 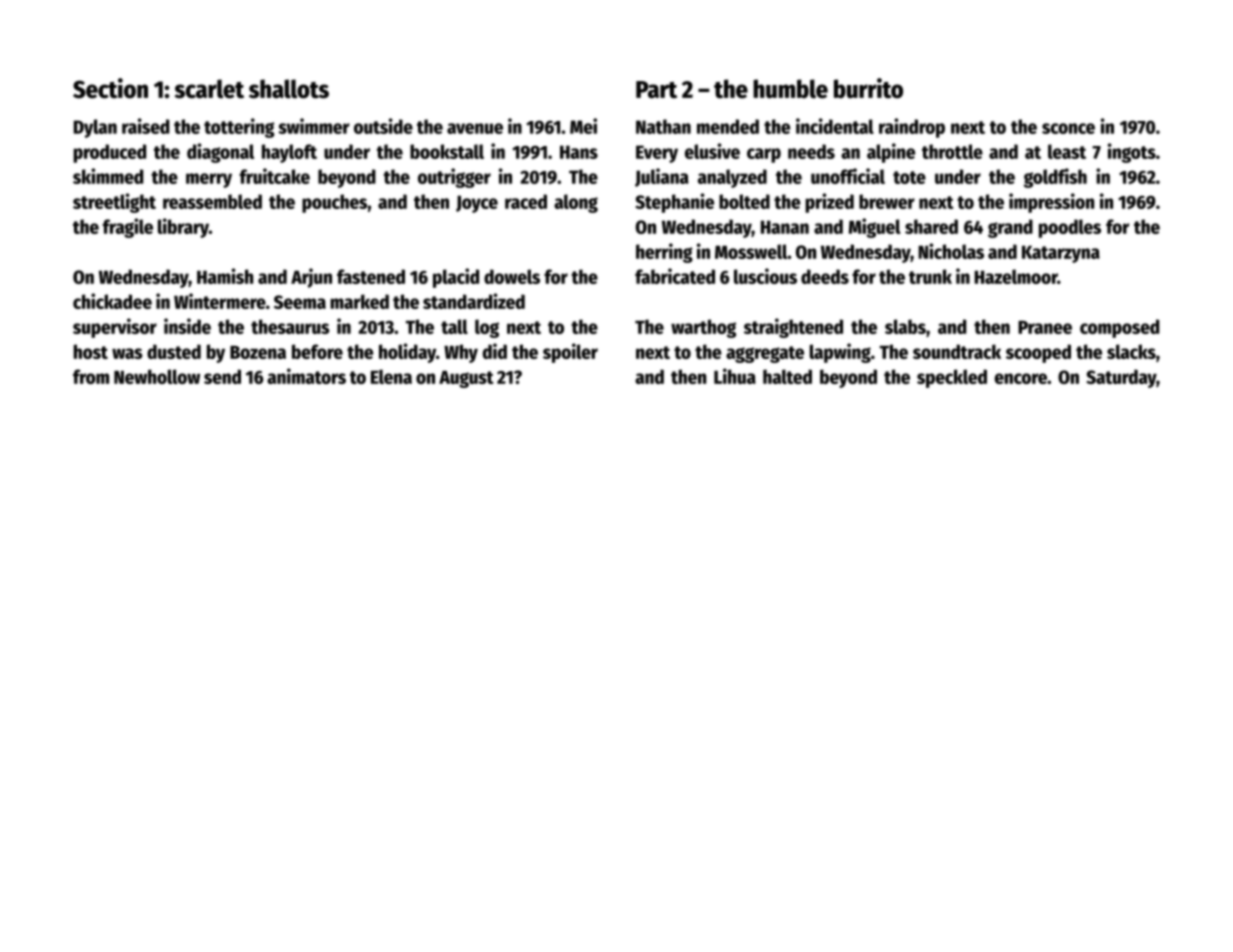 I want to click on shallots, so click(x=289, y=89).
